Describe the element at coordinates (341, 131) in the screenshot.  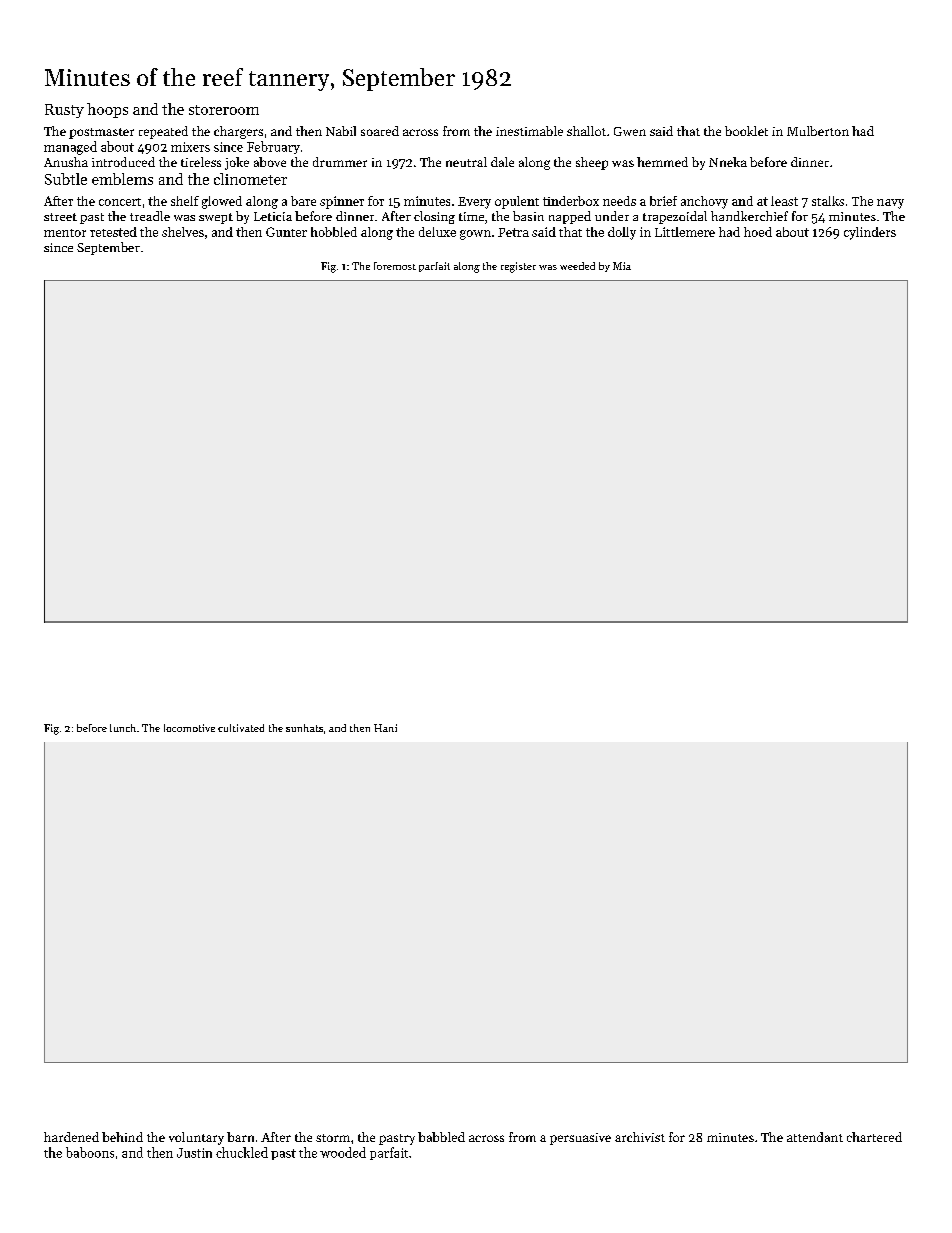
I see `Nabil` at that location.
